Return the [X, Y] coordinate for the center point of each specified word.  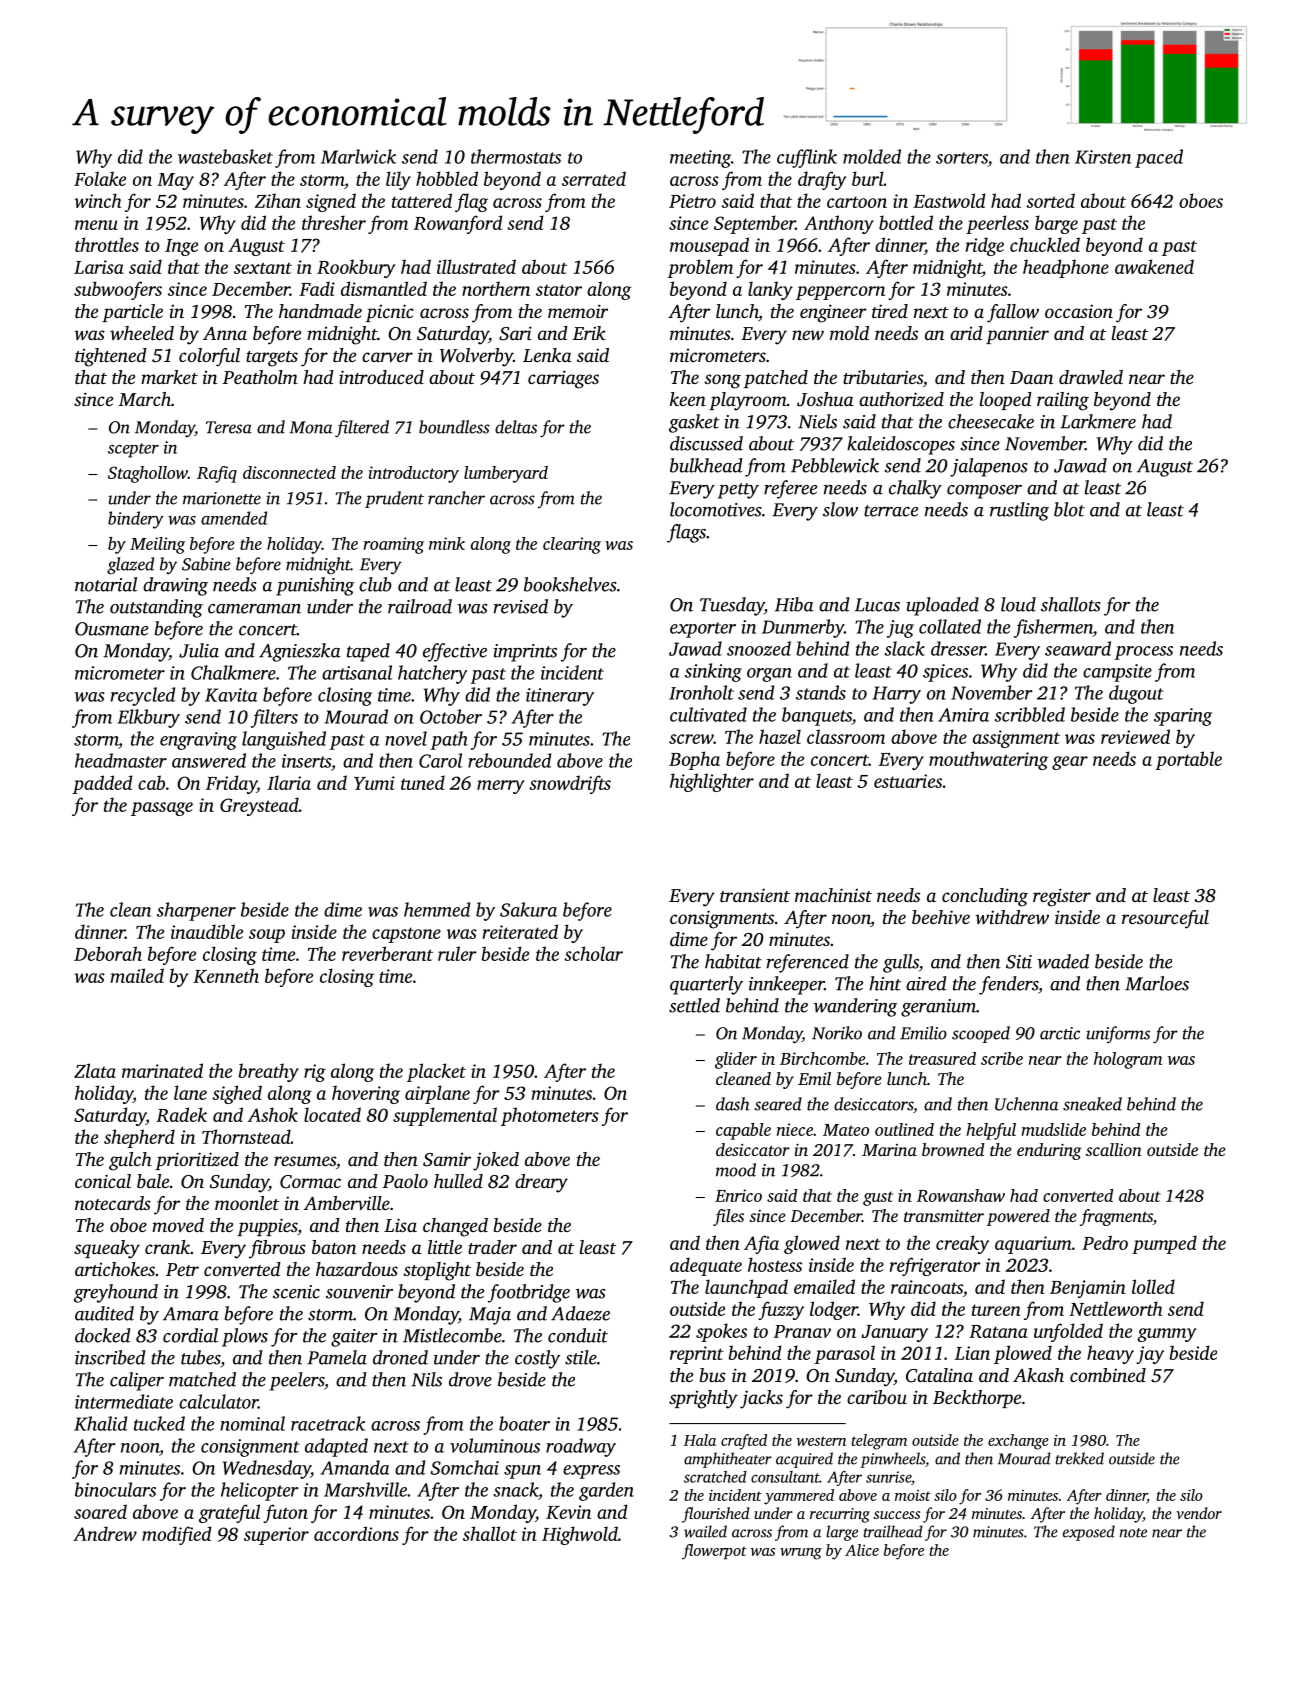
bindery [136, 520]
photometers [550, 1116]
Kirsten [1103, 157]
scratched [715, 1477]
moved [178, 1225]
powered [1018, 1217]
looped [1006, 401]
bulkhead [706, 465]
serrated [594, 178]
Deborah [108, 953]
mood [736, 1170]
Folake [100, 178]
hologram [1128, 1060]
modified [176, 1535]
